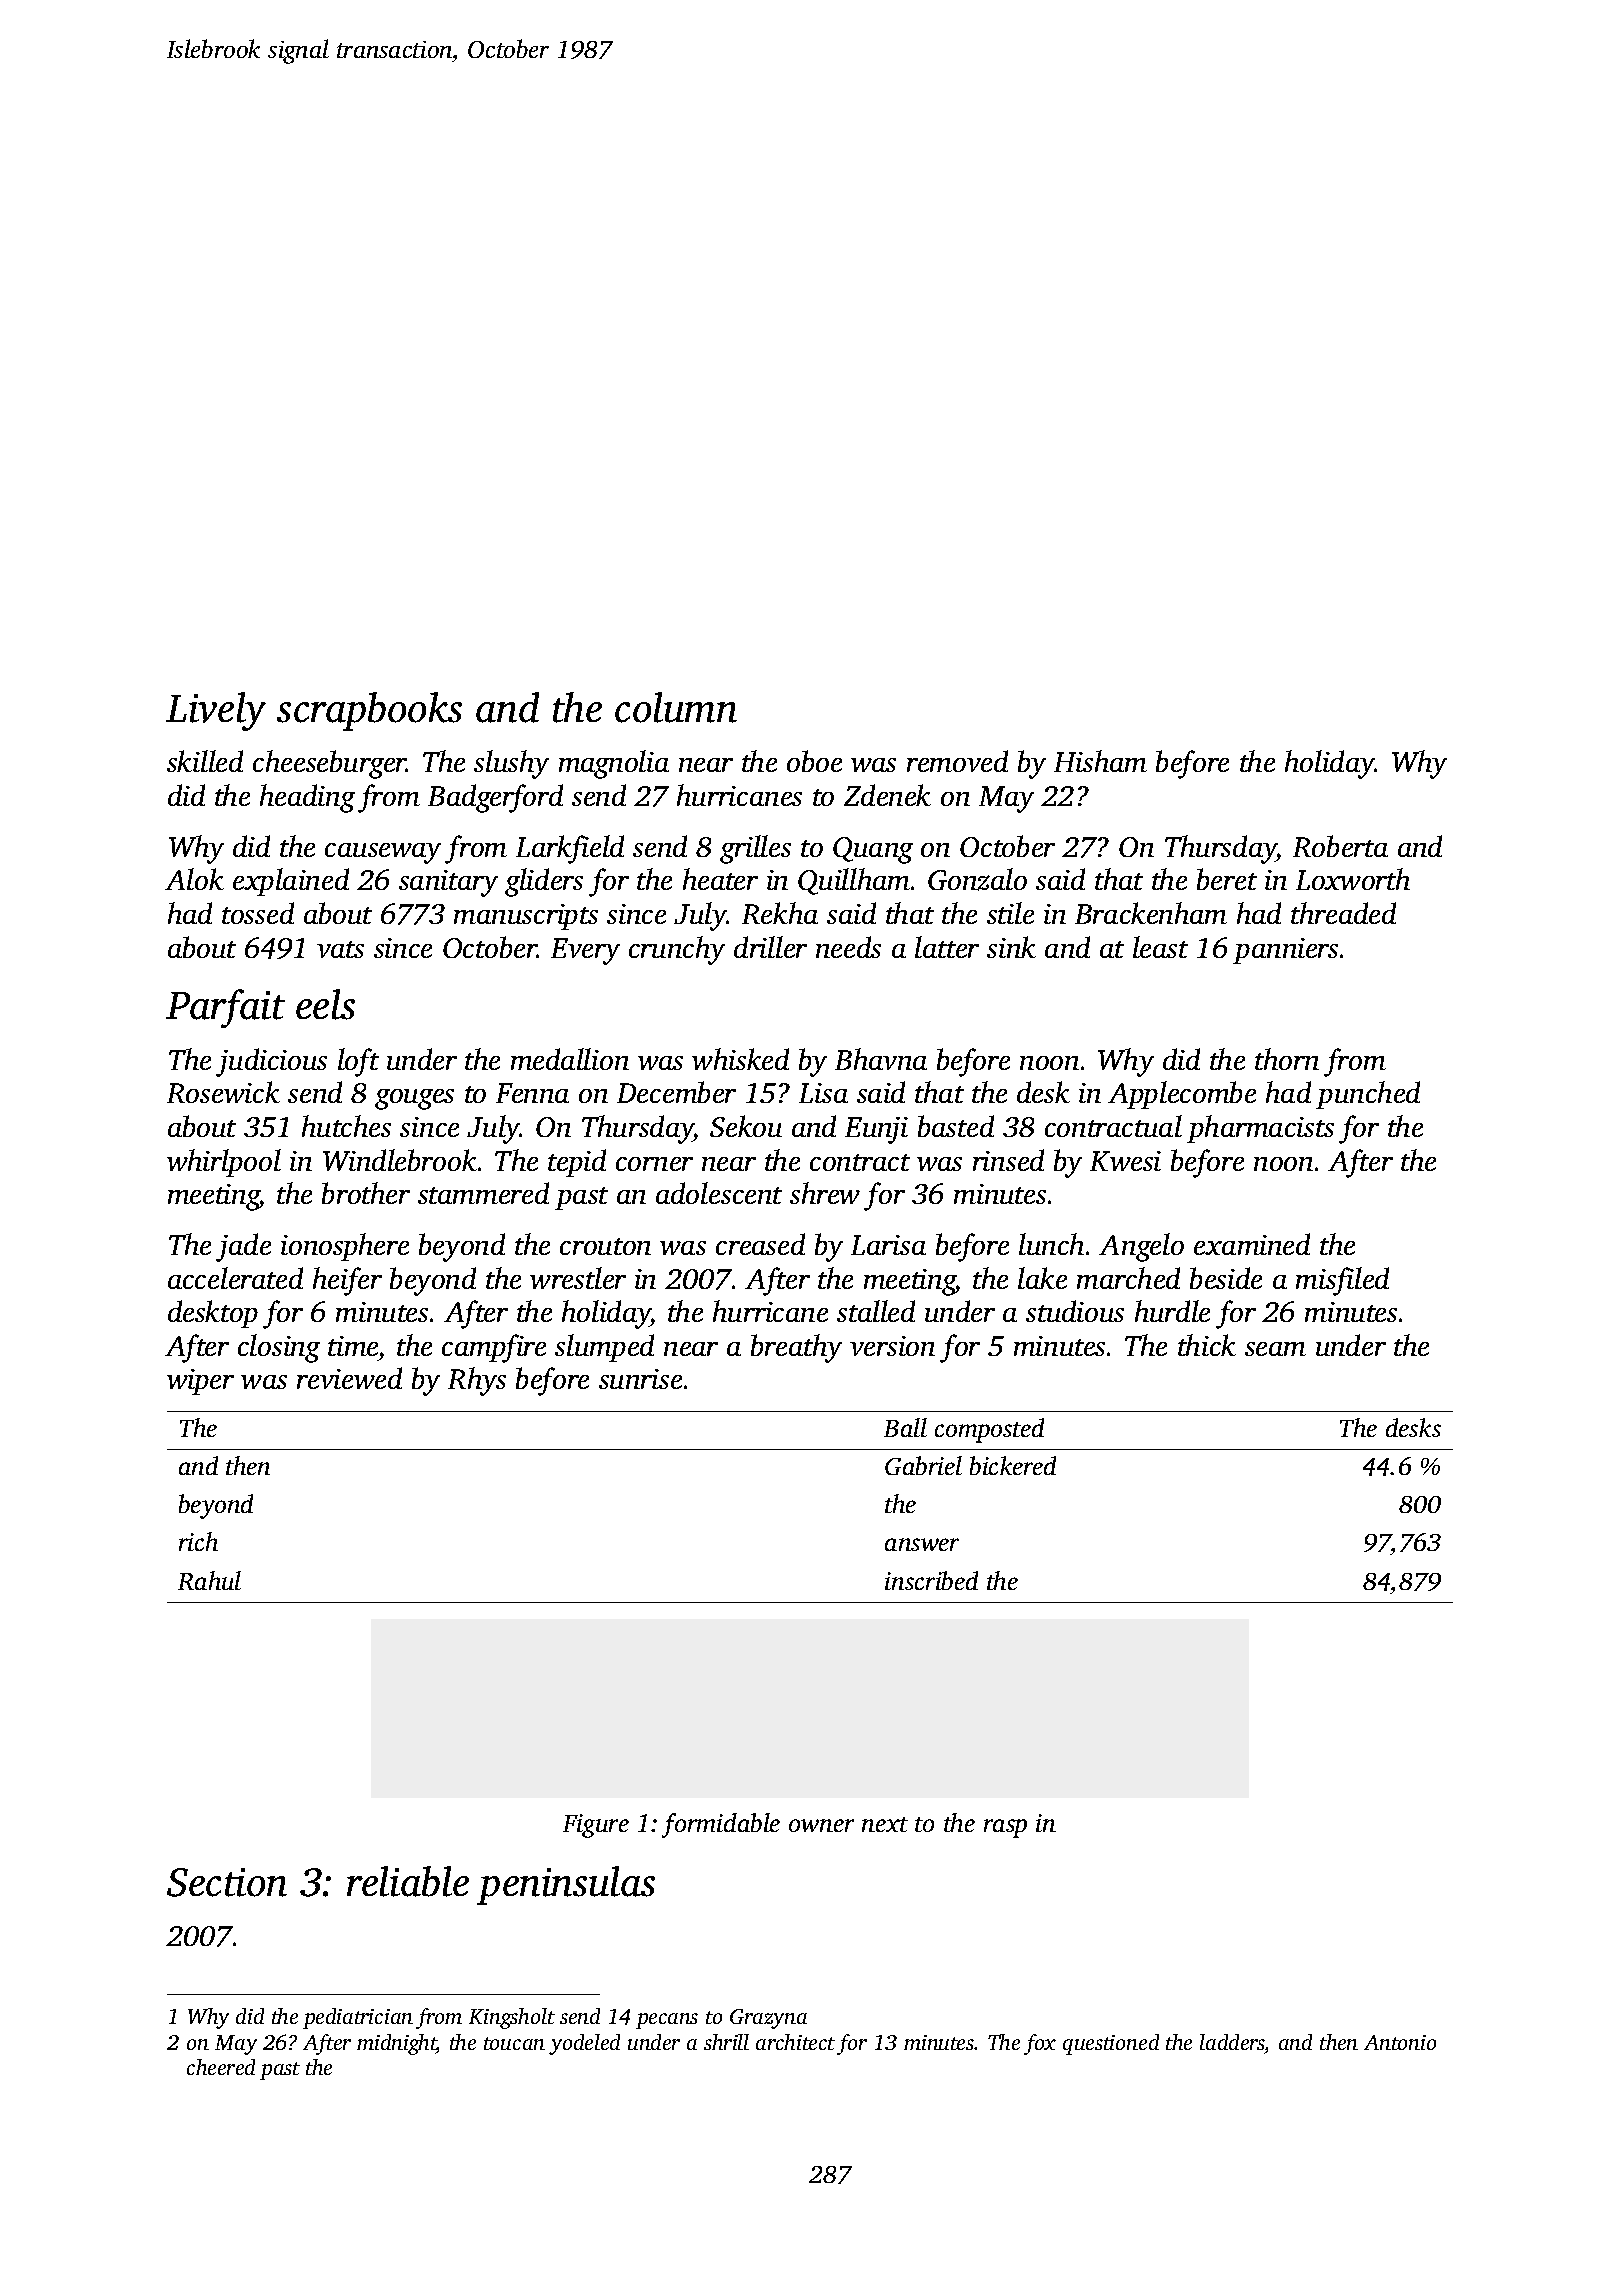  What do you see at coordinates (1343, 913) in the image?
I see `threaded` at bounding box center [1343, 913].
